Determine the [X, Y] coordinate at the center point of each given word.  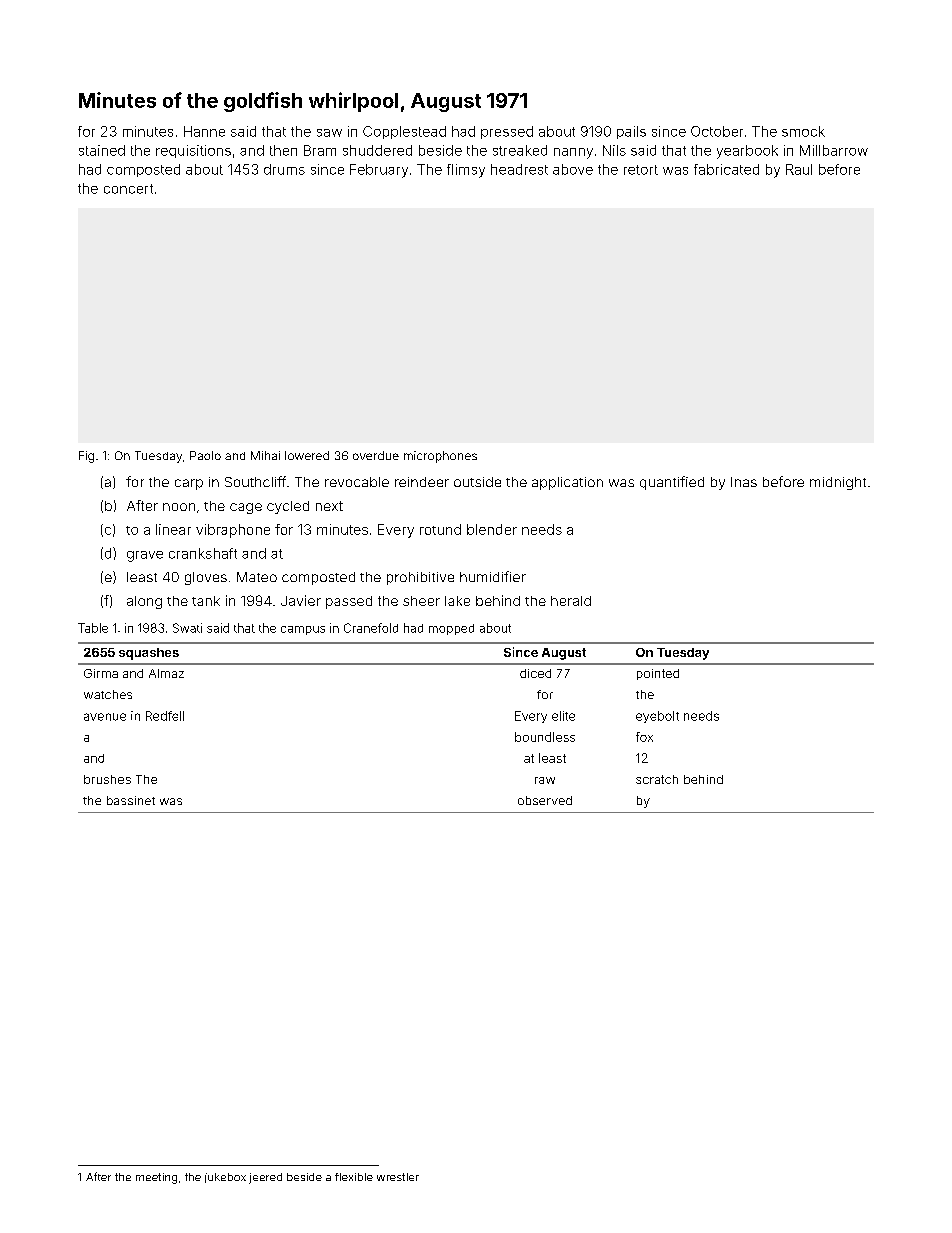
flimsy [466, 171]
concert [128, 189]
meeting [156, 1178]
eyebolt [657, 717]
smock [803, 131]
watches [108, 694]
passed [349, 602]
